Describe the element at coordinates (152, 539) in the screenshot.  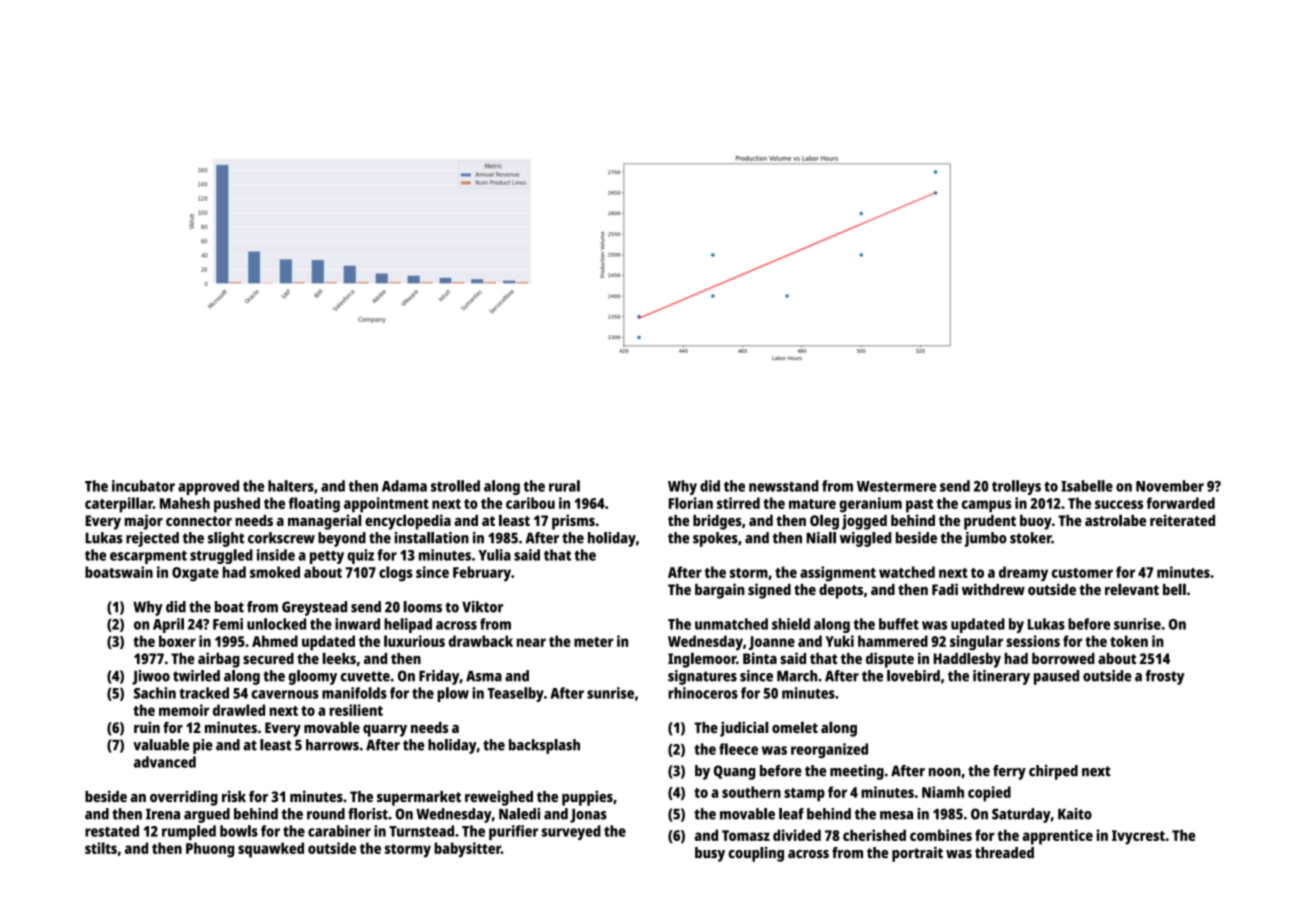
I see `rejected` at that location.
